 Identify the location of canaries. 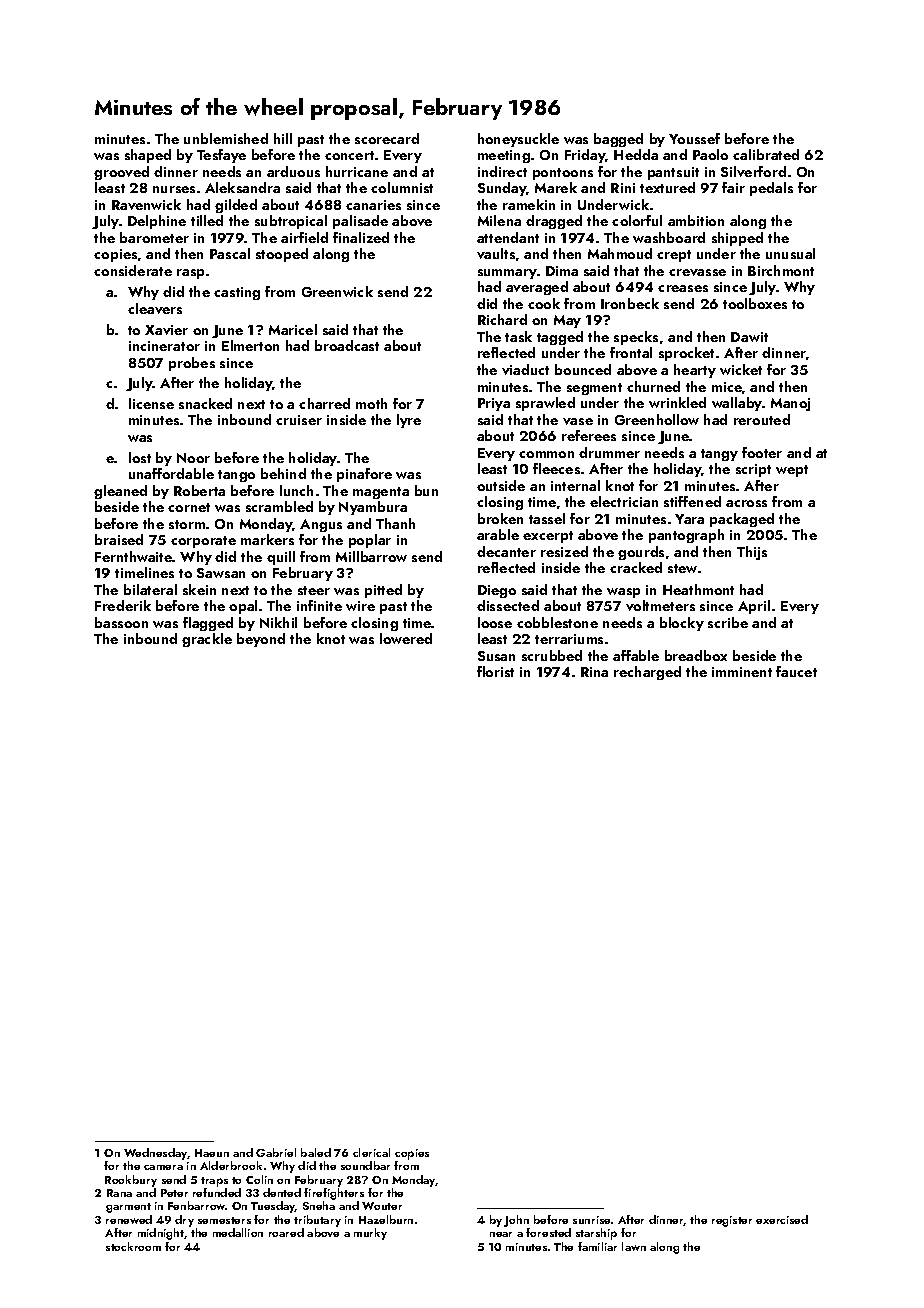
(373, 205).
